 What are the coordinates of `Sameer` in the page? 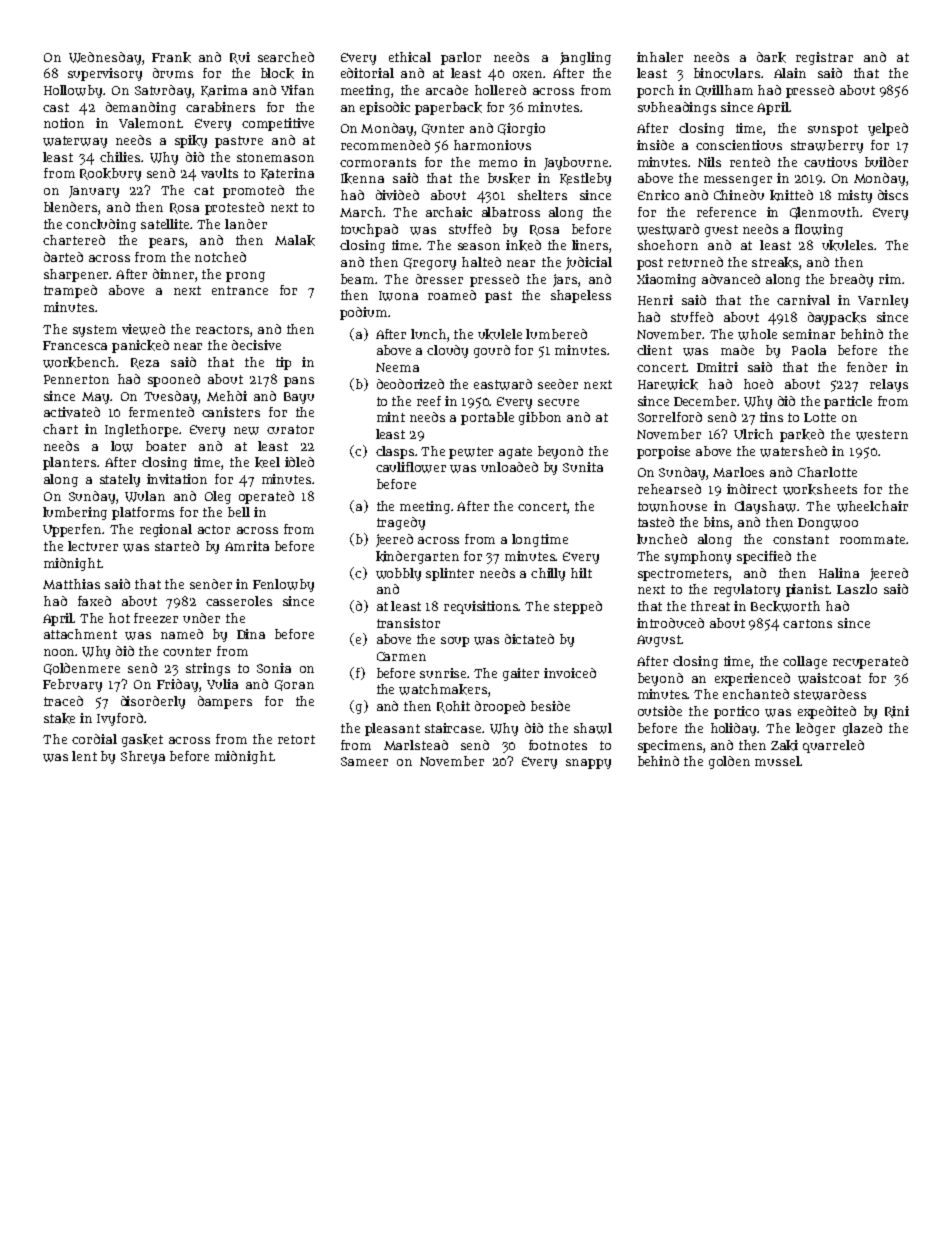 It's located at (364, 761).
